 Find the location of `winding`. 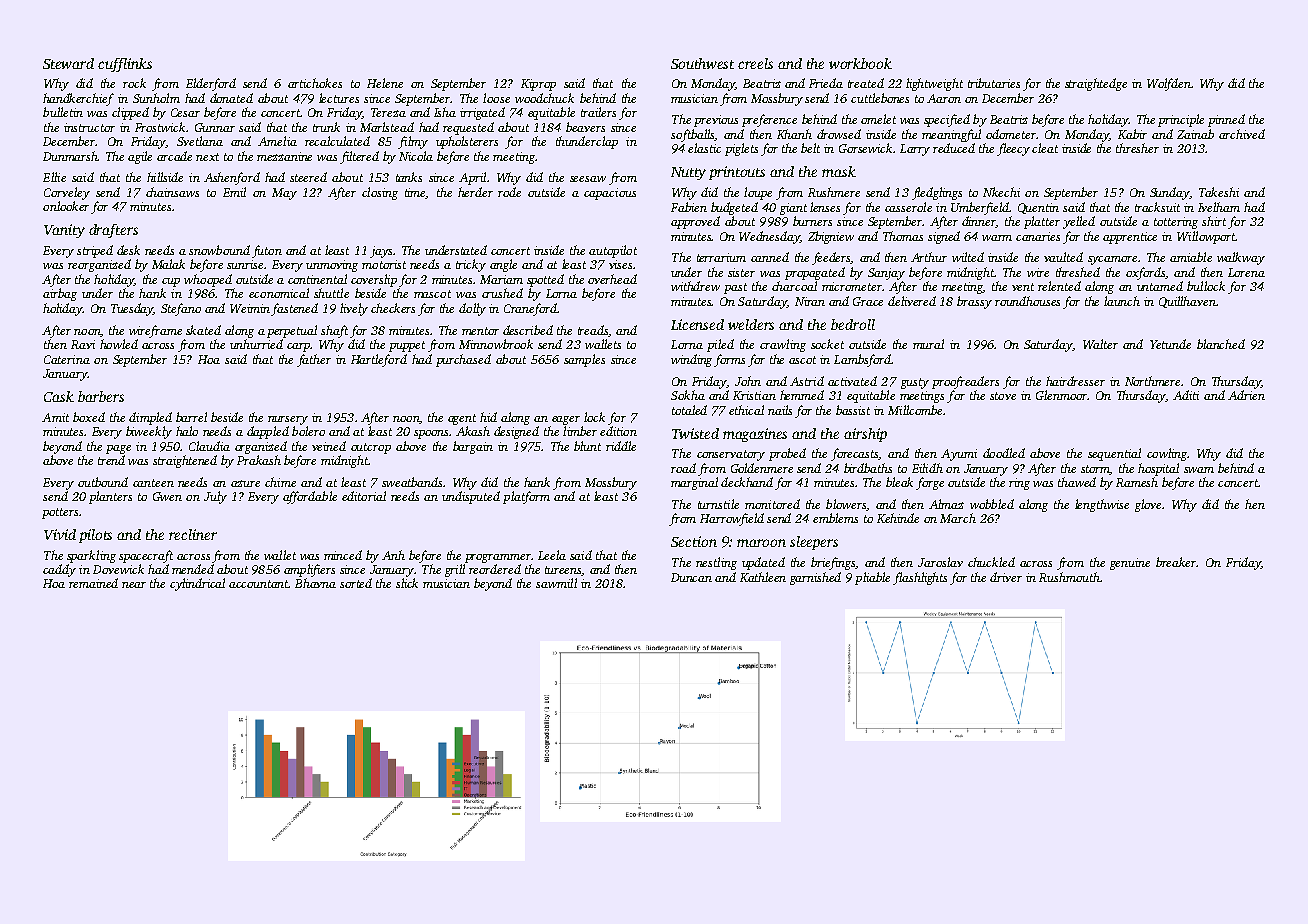

winding is located at coordinates (691, 360).
